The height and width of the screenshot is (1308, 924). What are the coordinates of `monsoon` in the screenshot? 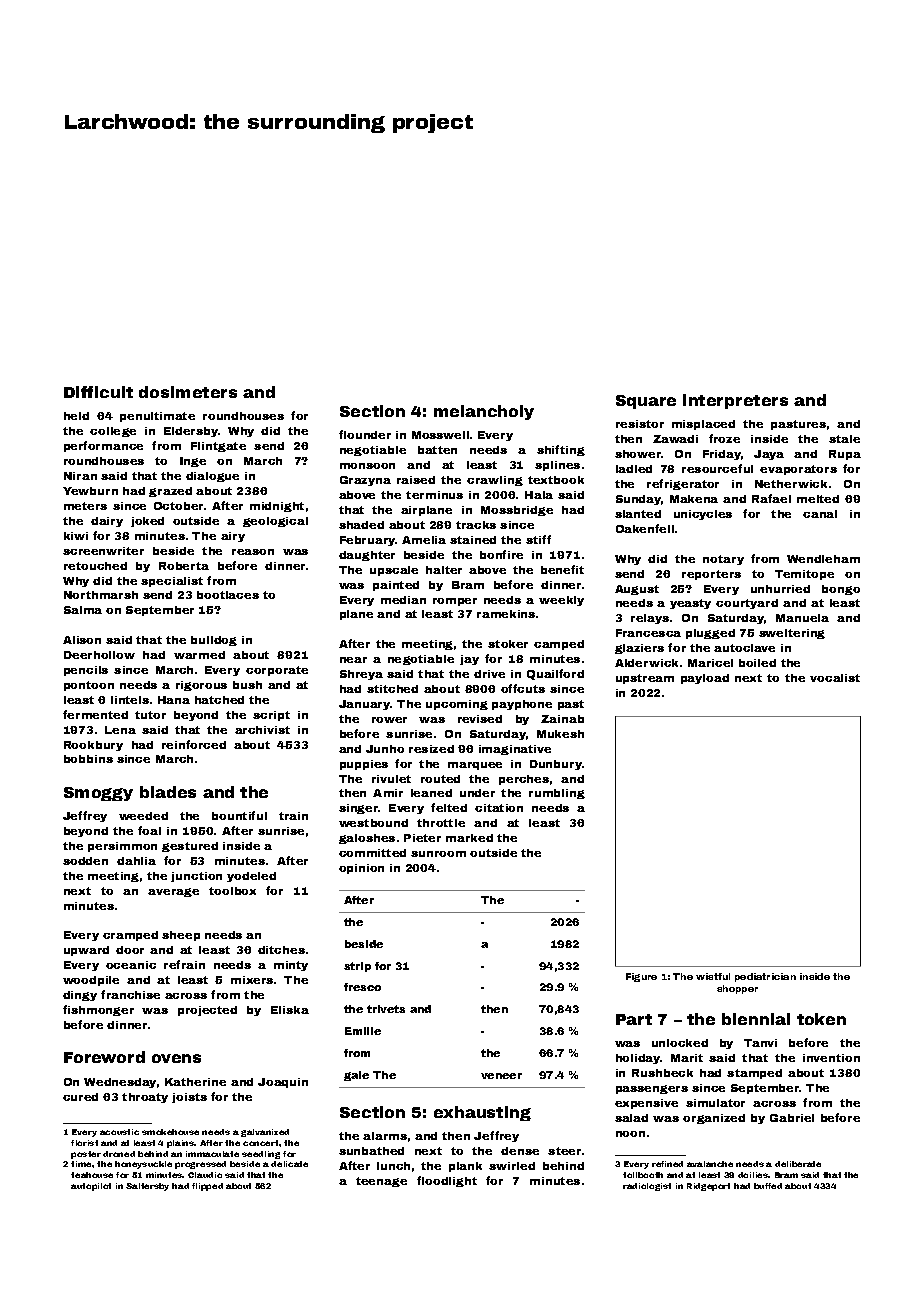 It's located at (367, 466).
